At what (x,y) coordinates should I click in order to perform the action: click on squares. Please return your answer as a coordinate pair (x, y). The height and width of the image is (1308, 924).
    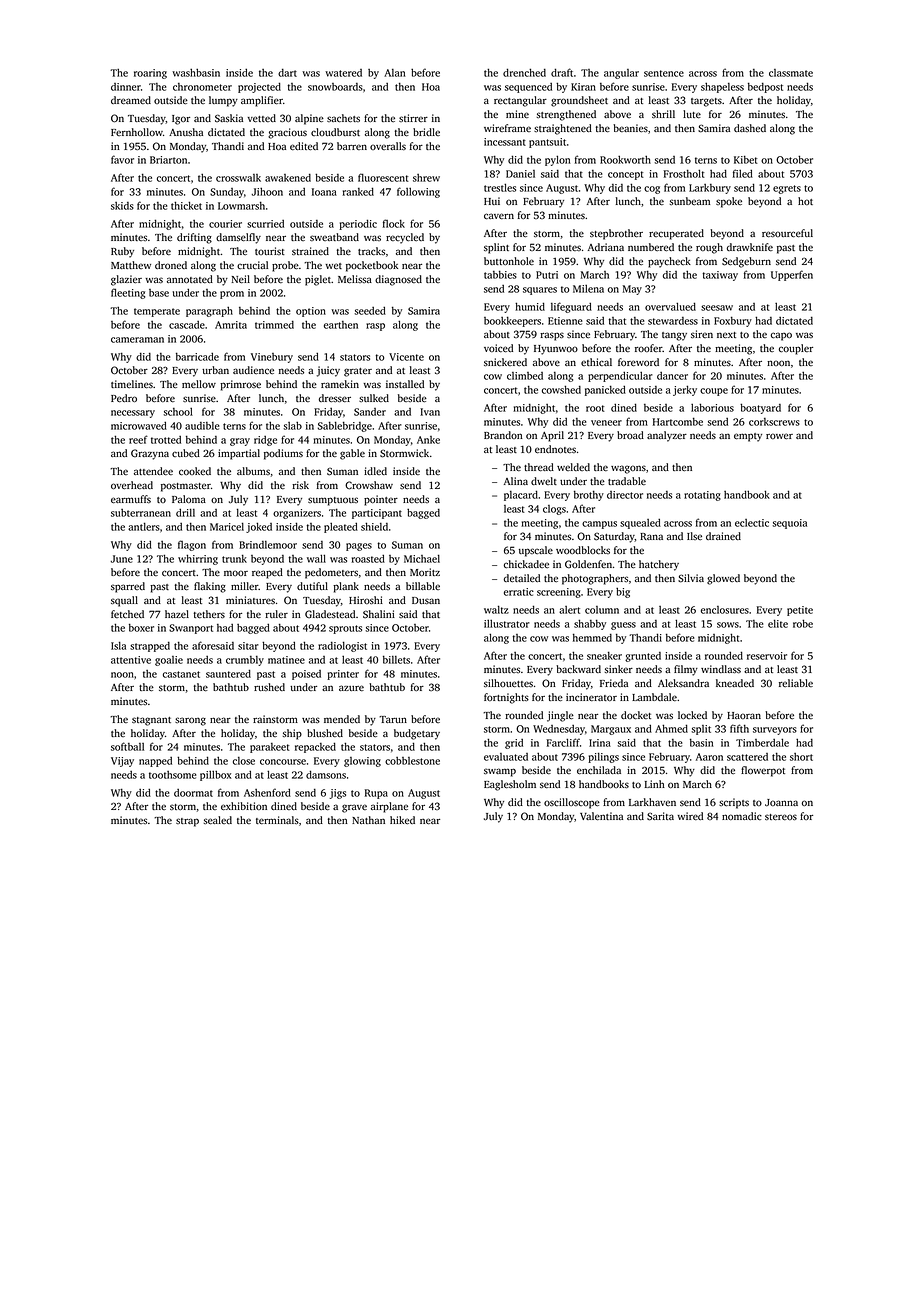
    Looking at the image, I should click on (540, 291).
